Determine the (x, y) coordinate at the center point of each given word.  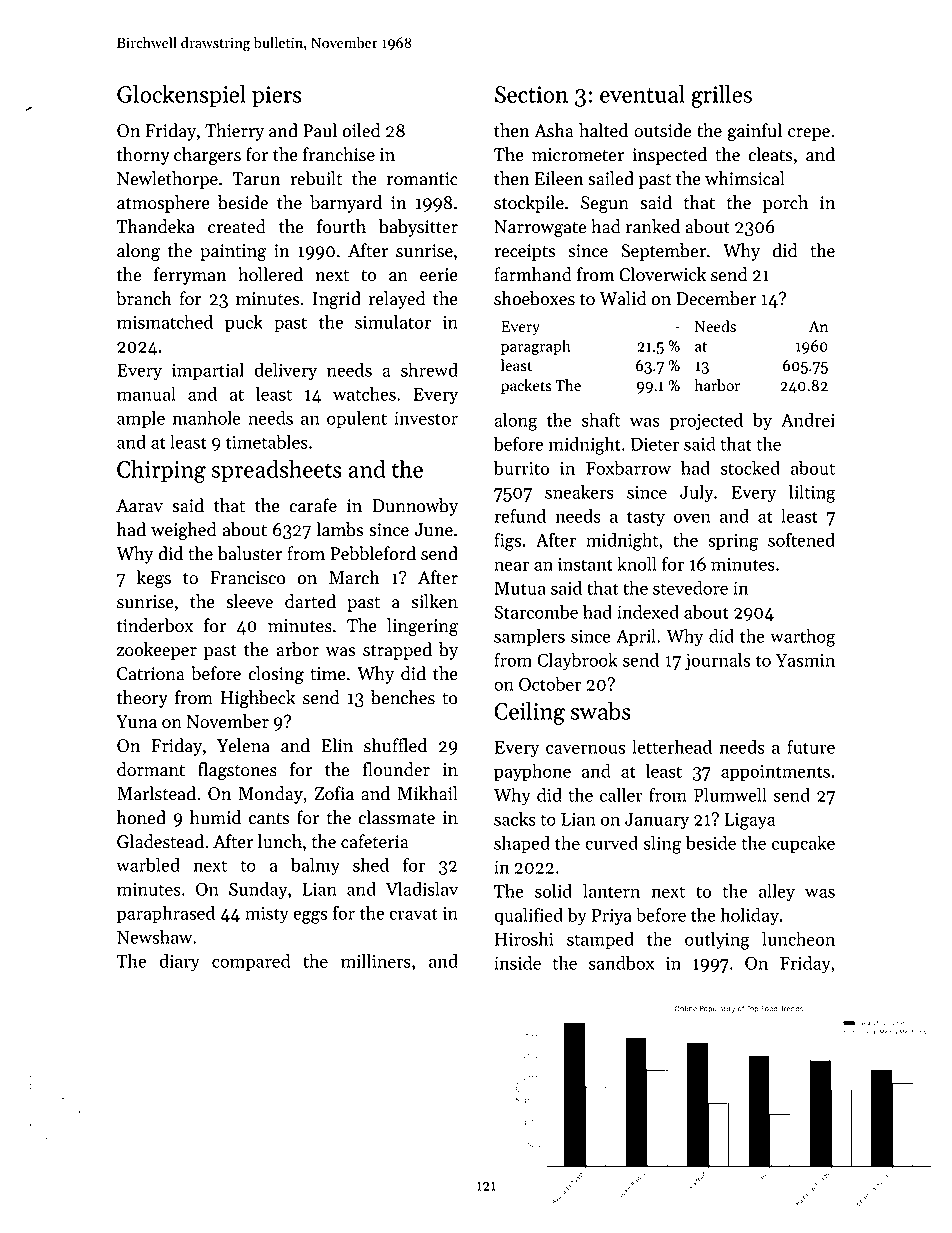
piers (277, 96)
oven (692, 518)
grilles (721, 96)
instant (585, 564)
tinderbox (155, 625)
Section (531, 94)
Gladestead (160, 841)
